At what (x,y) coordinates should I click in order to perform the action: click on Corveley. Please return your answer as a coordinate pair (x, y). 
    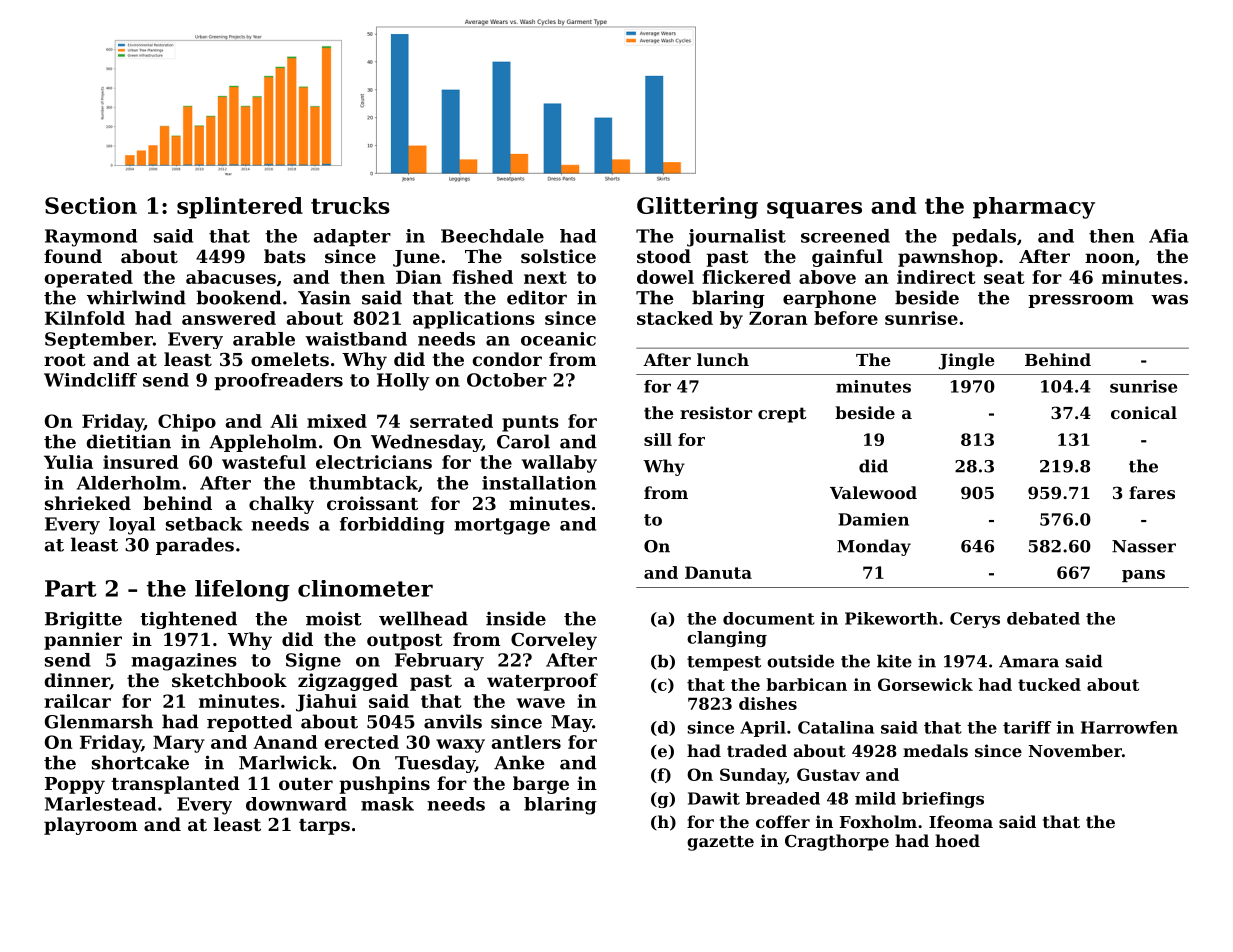
    Looking at the image, I should click on (554, 641).
